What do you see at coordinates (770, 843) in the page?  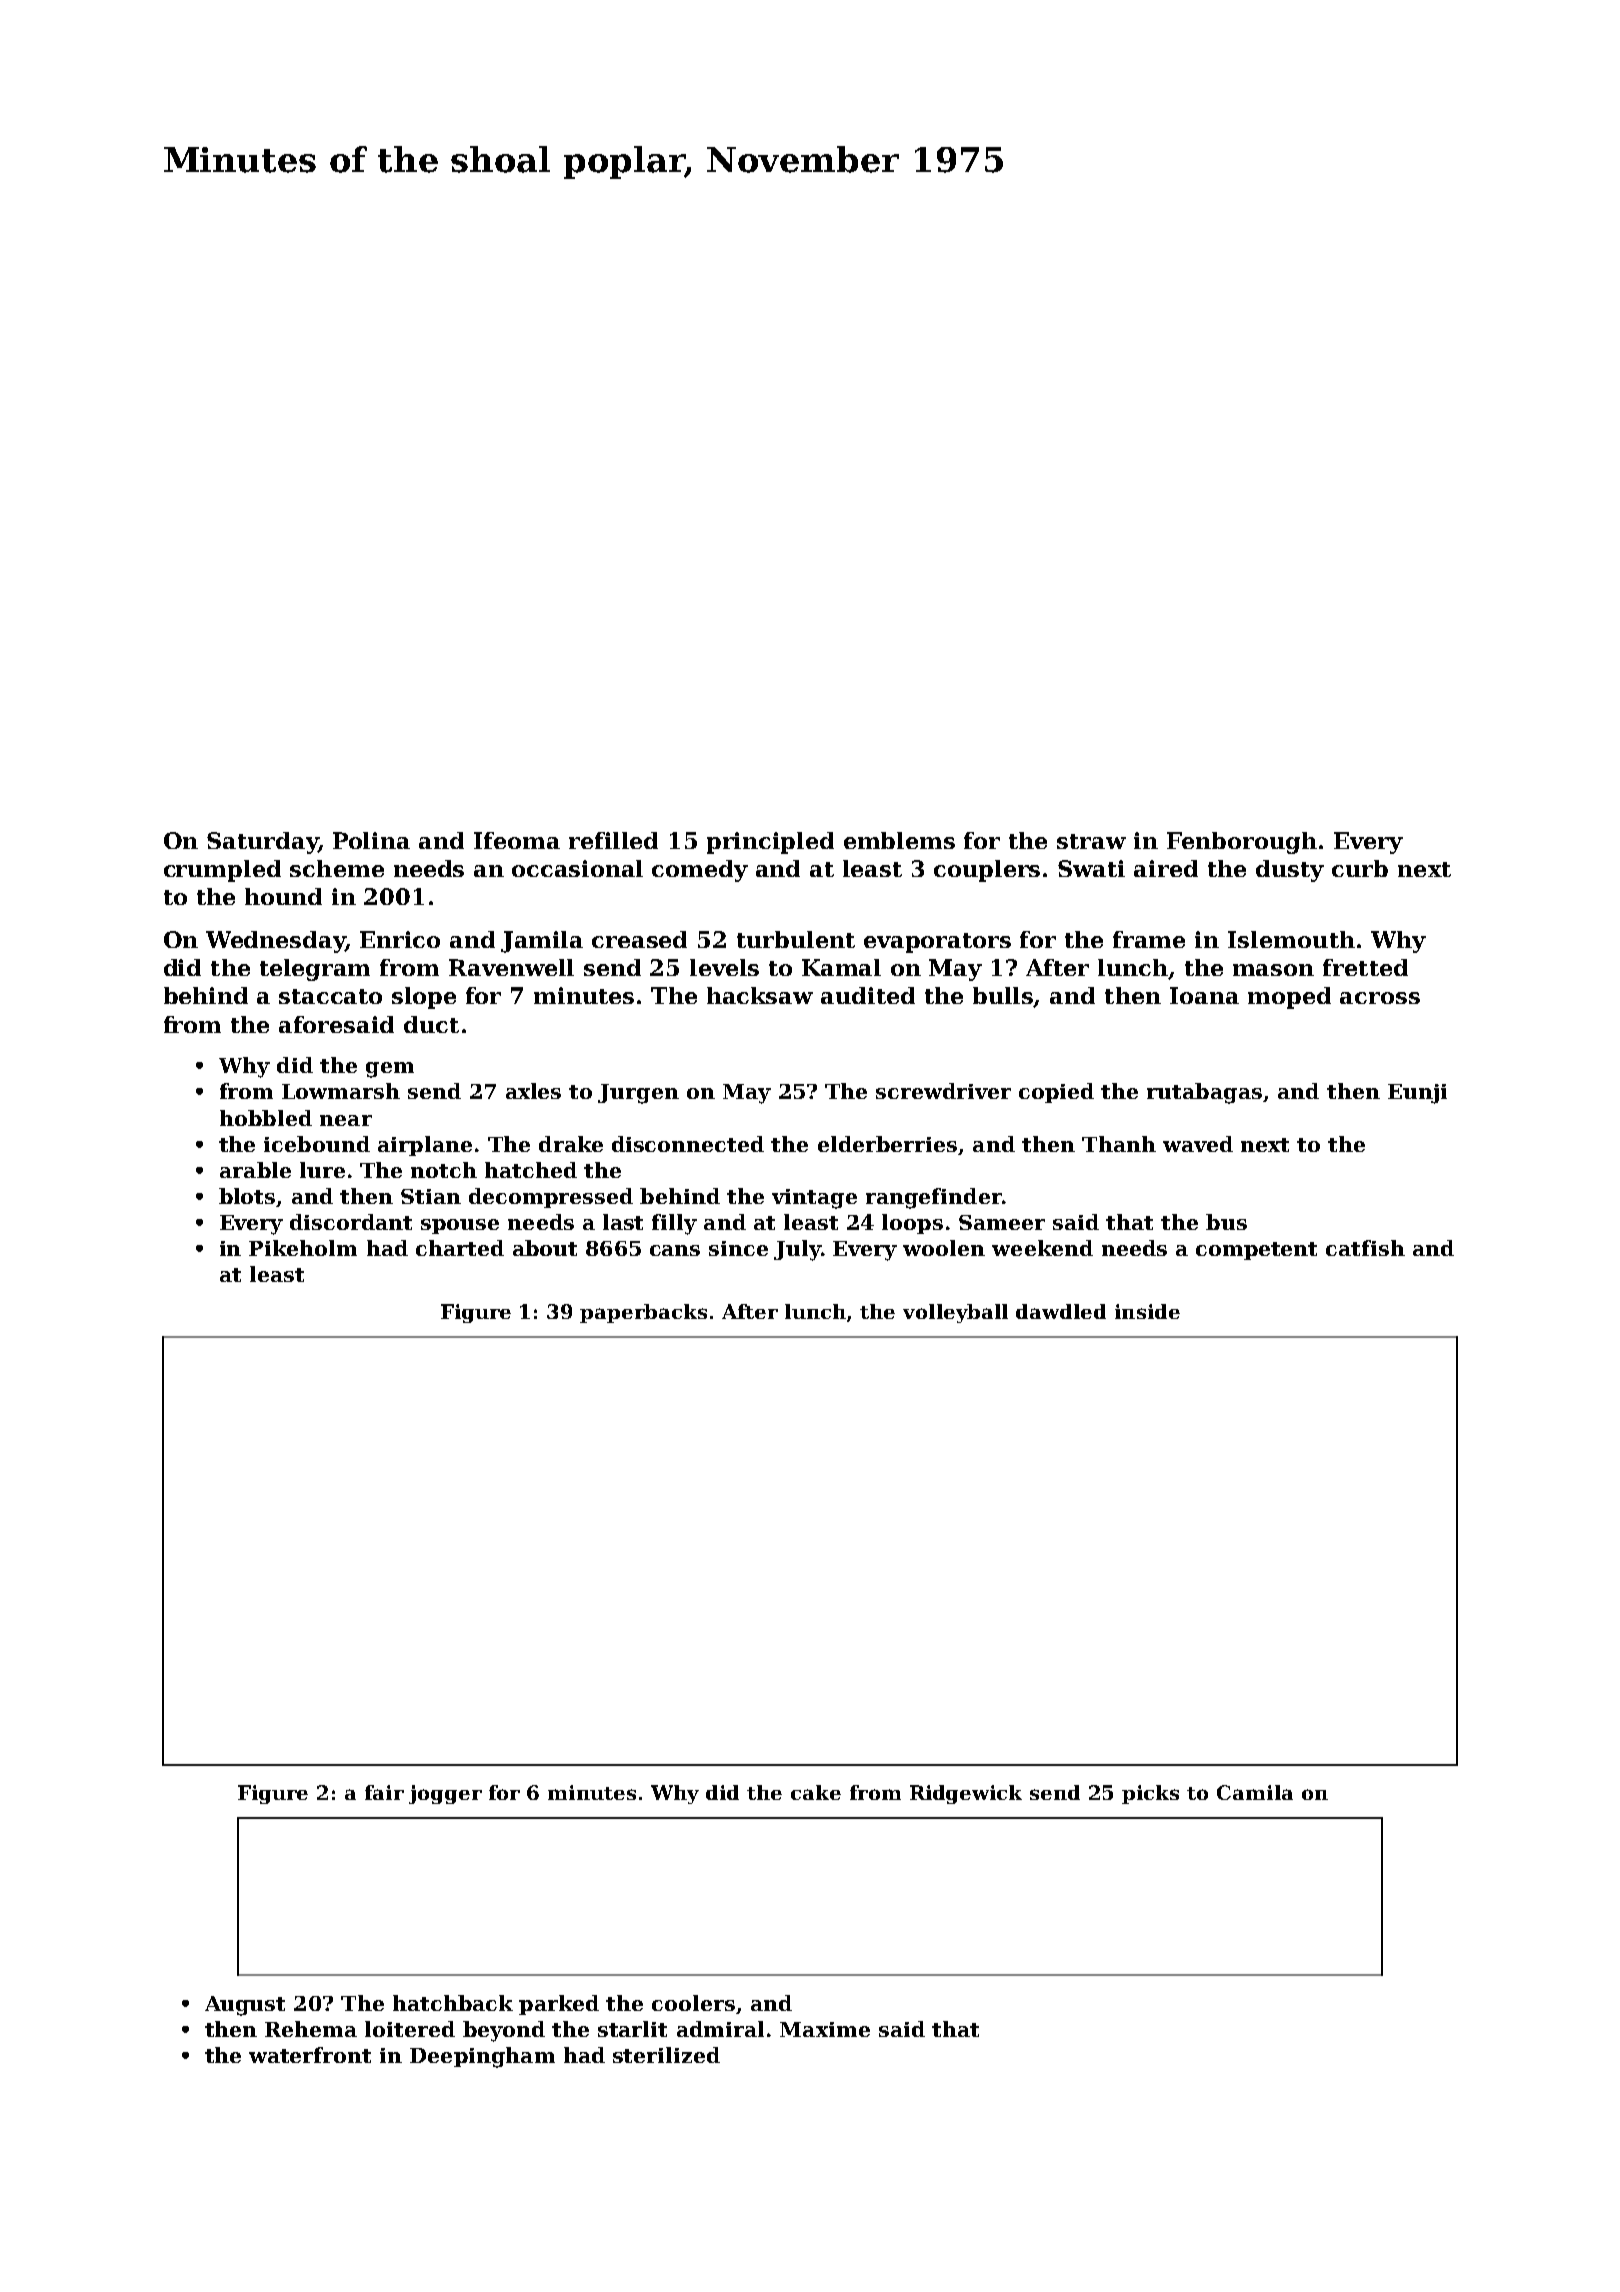 I see `principled` at bounding box center [770, 843].
